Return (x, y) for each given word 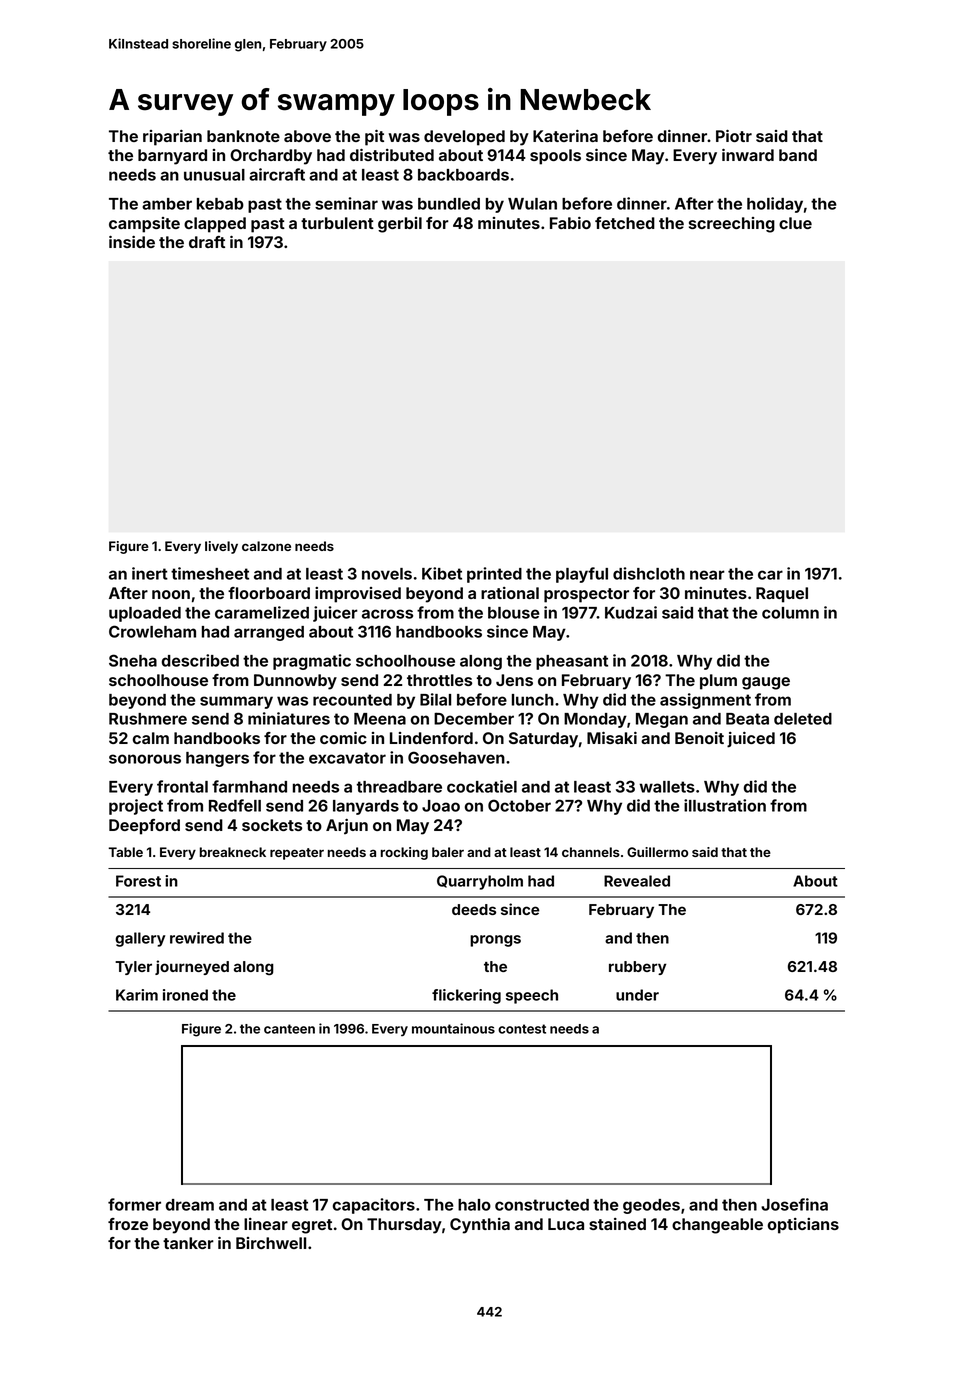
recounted (352, 700)
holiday (775, 205)
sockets (272, 825)
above (307, 136)
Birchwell (271, 1243)
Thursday (404, 1226)
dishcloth (649, 573)
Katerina (565, 136)
